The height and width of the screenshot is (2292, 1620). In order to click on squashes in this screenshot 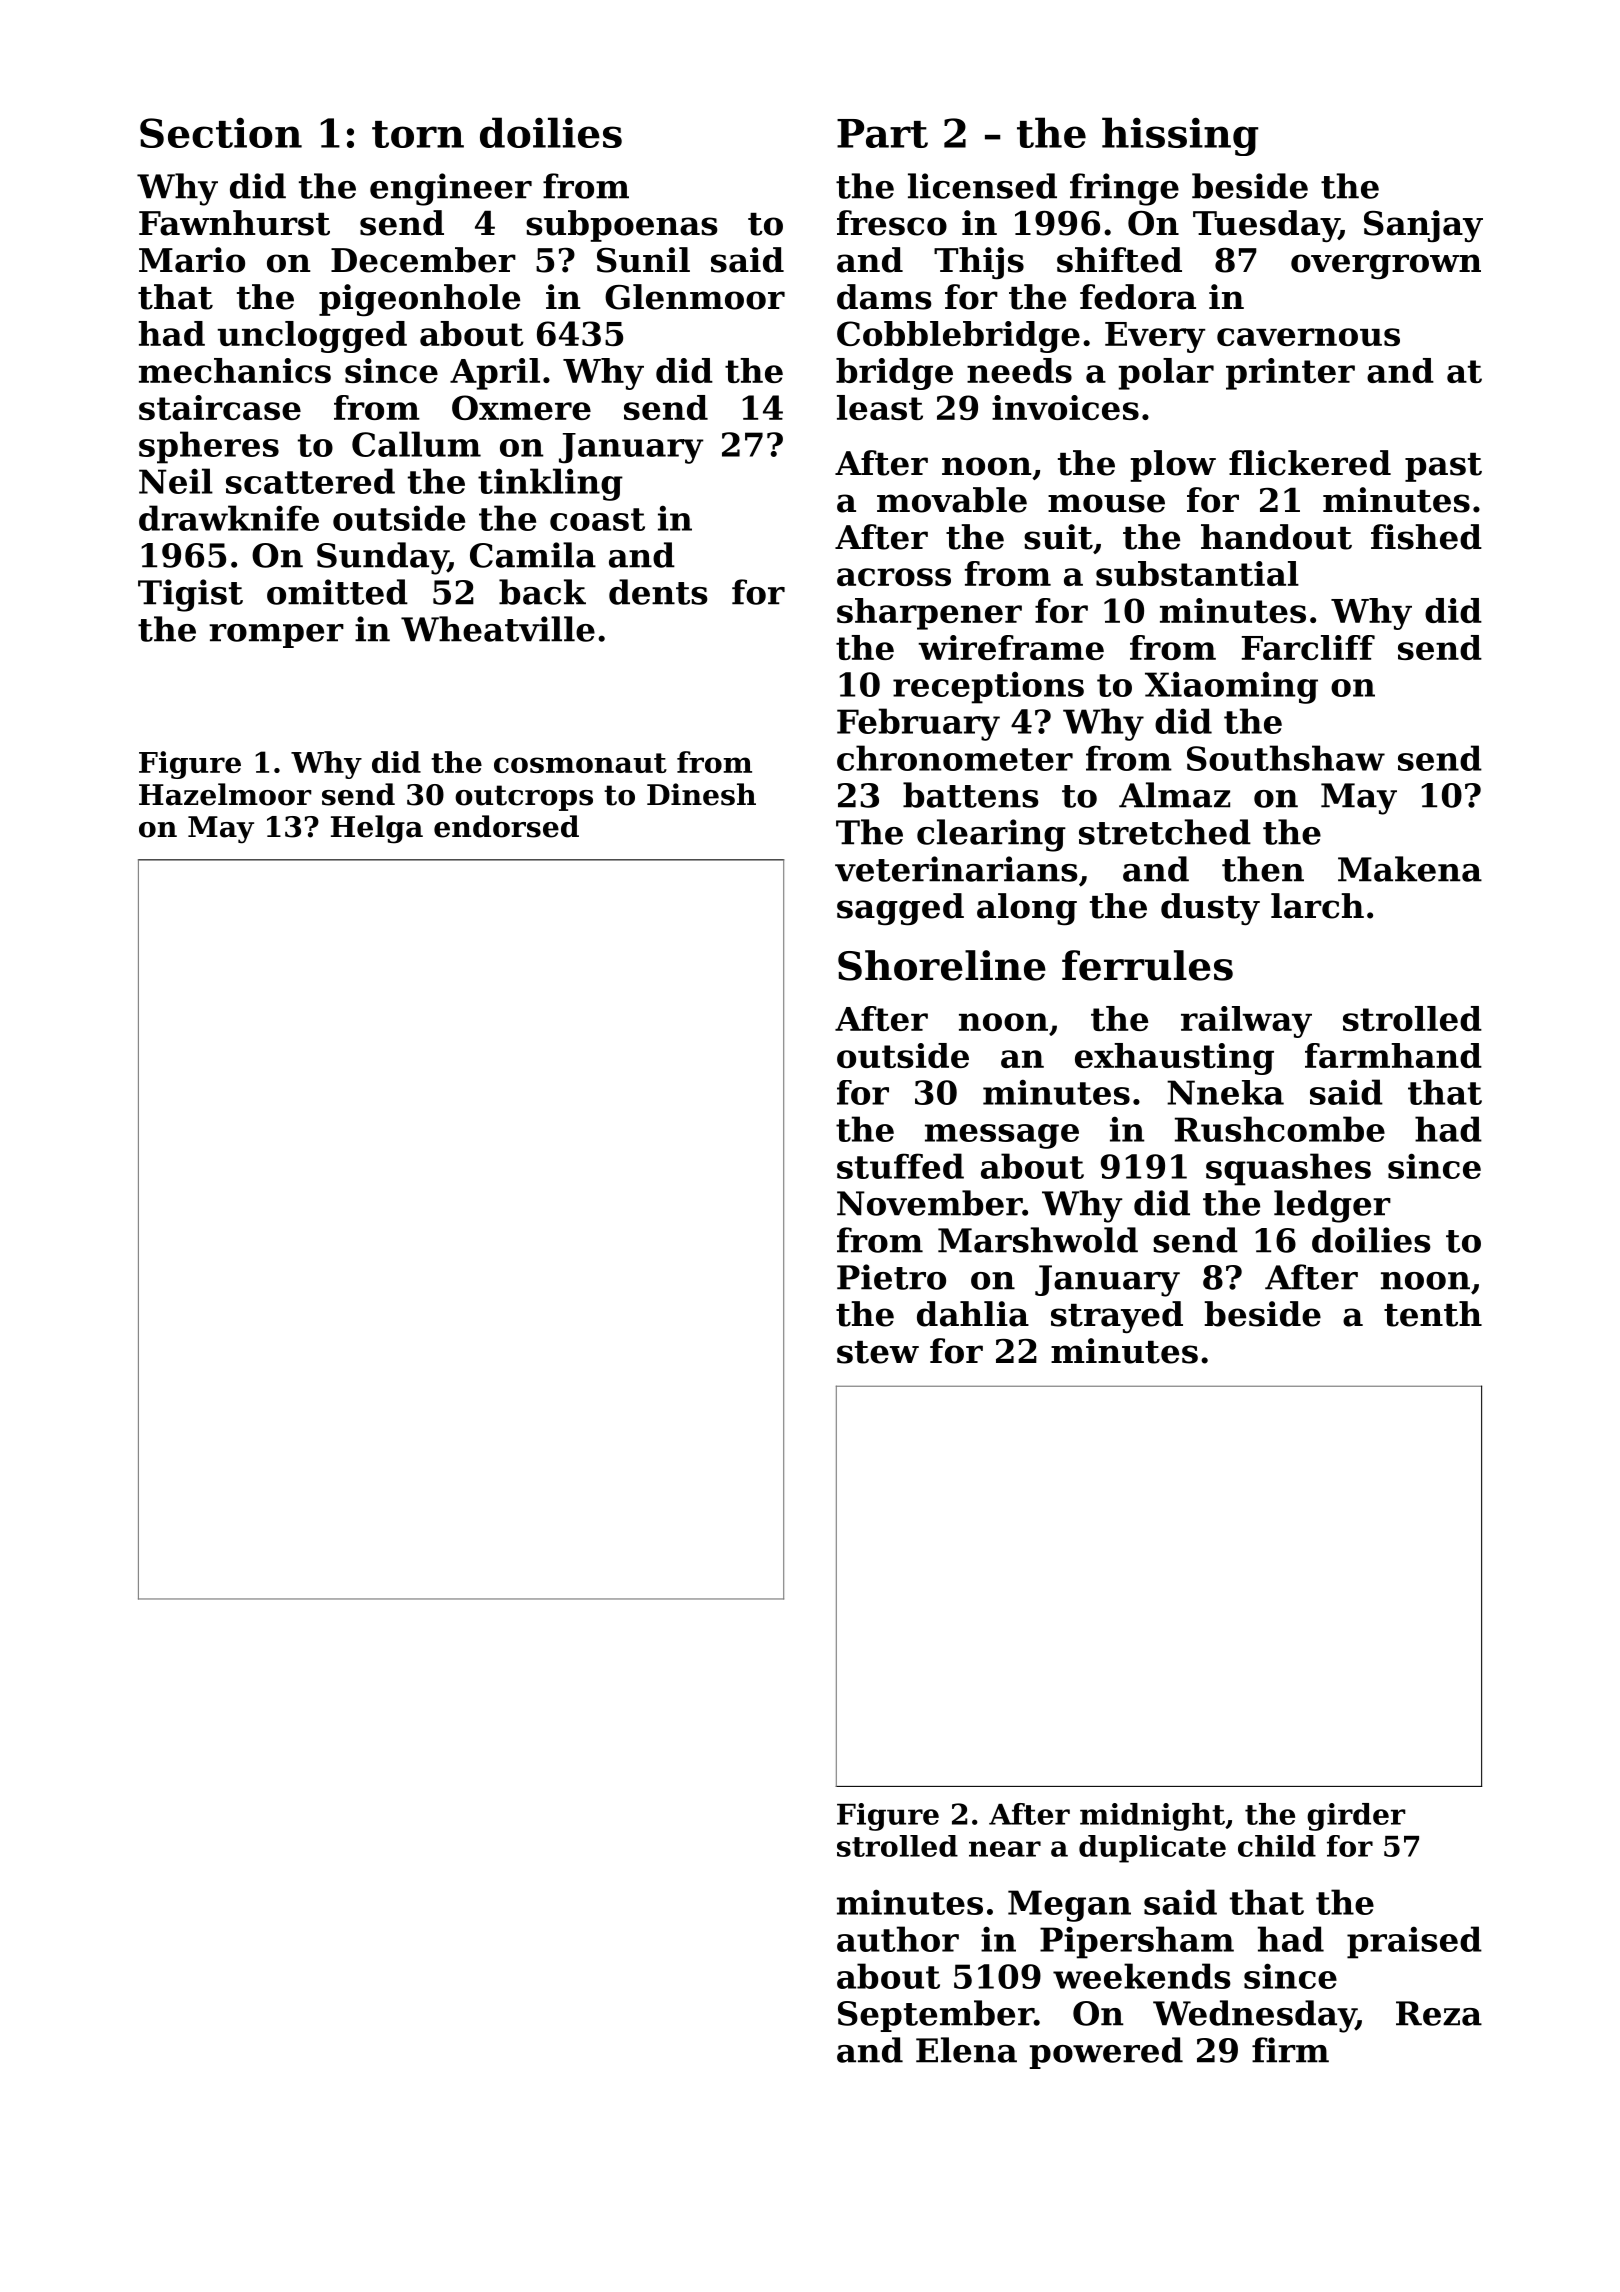, I will do `click(1288, 1169)`.
